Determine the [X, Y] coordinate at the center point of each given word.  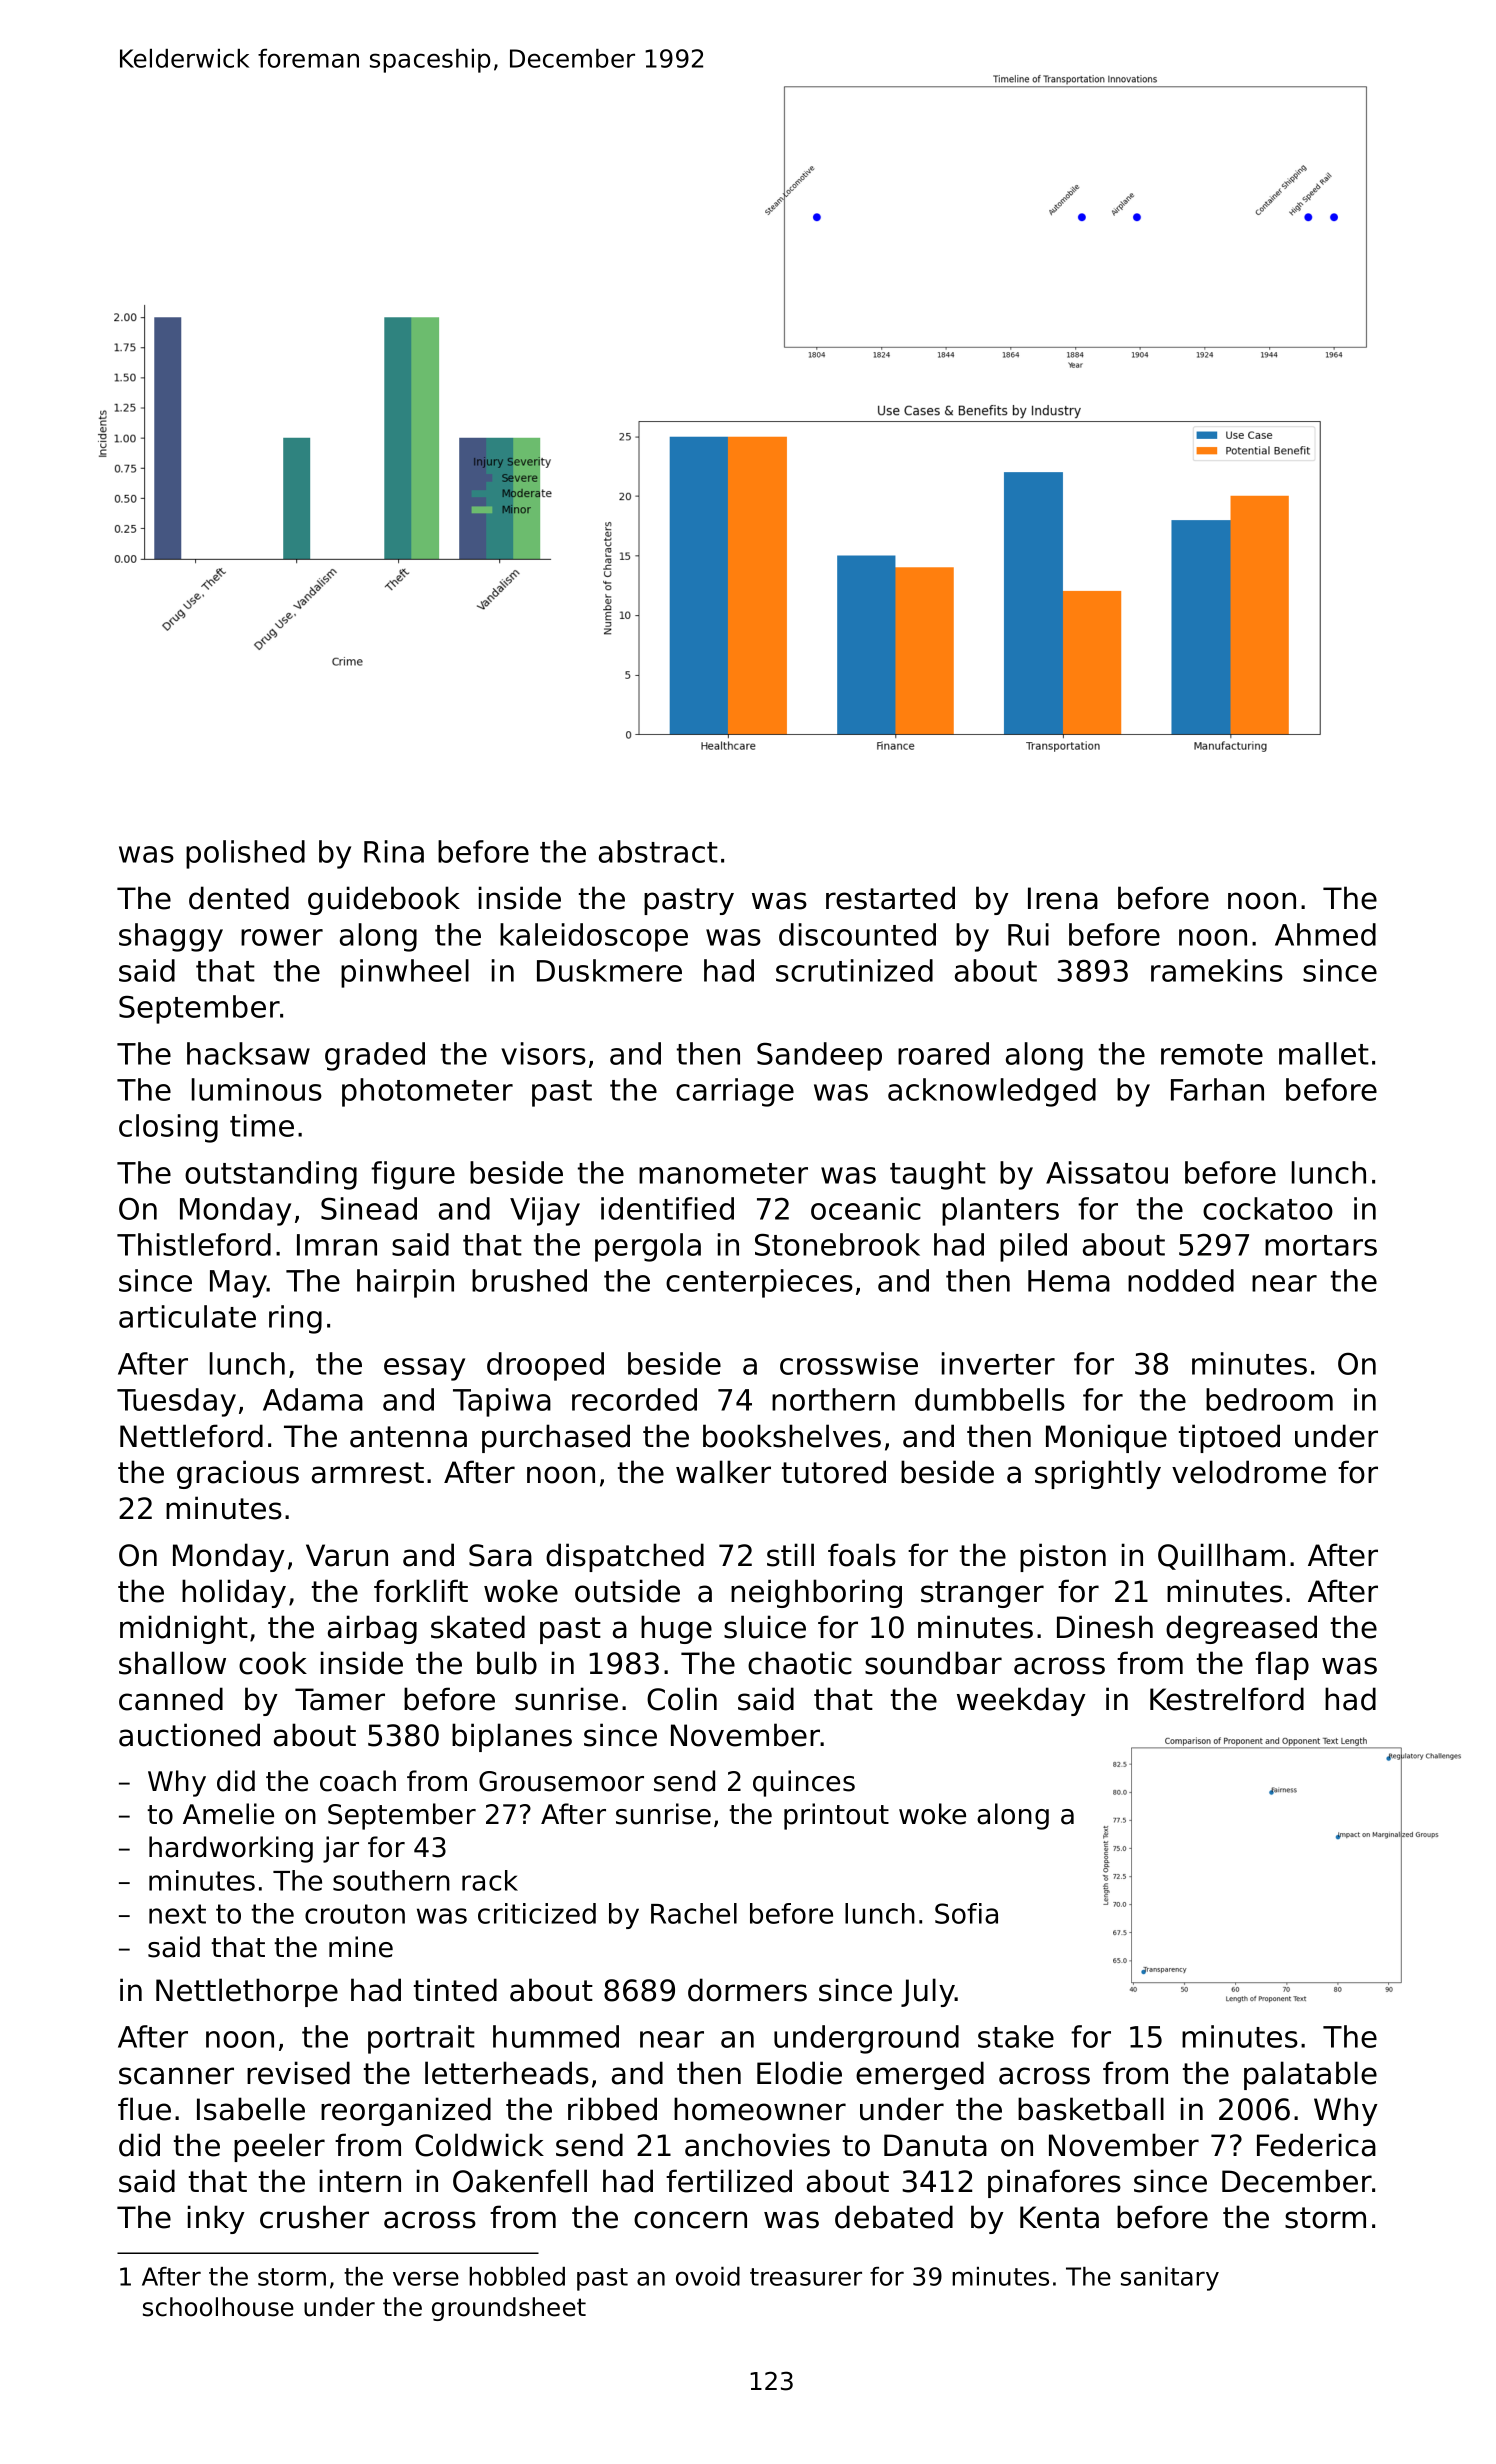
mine [361, 1947]
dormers [747, 1990]
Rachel [694, 1913]
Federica [1316, 2145]
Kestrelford [1227, 1699]
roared [943, 1053]
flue [144, 2109]
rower [282, 937]
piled [1033, 1247]
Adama [313, 1399]
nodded [1181, 1280]
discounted [857, 934]
